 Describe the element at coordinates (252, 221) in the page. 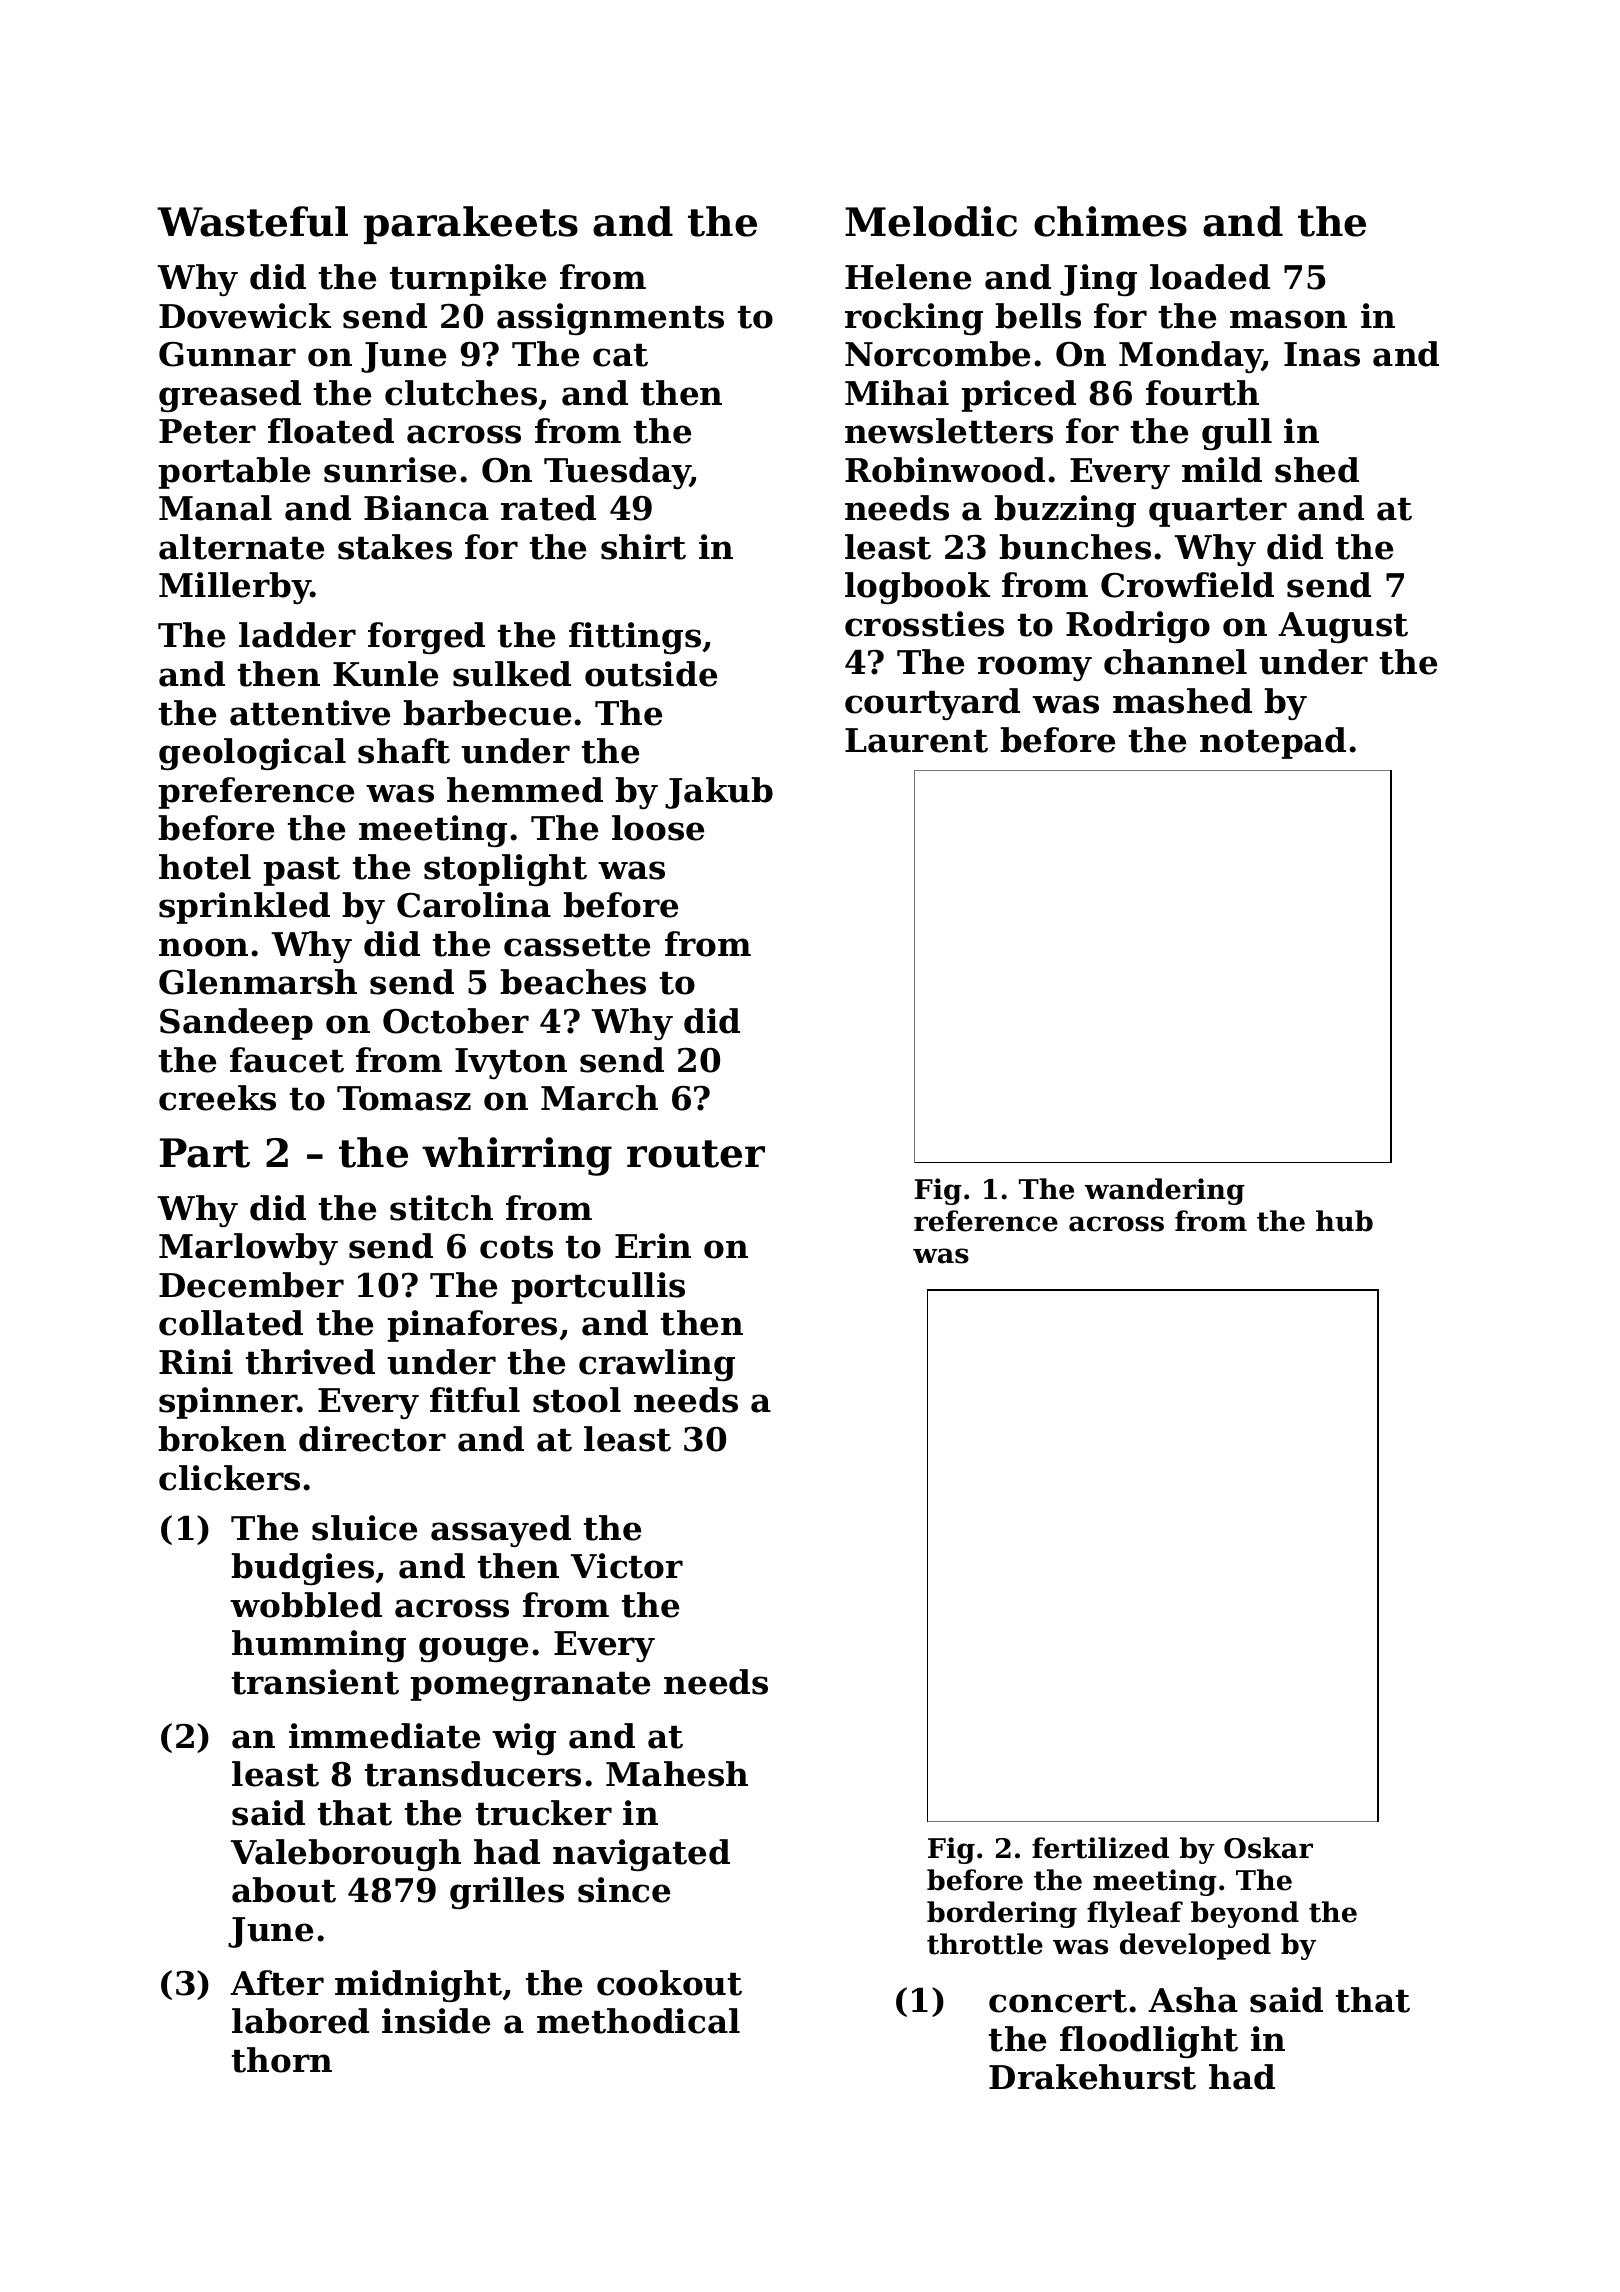

I see `Wasteful` at that location.
